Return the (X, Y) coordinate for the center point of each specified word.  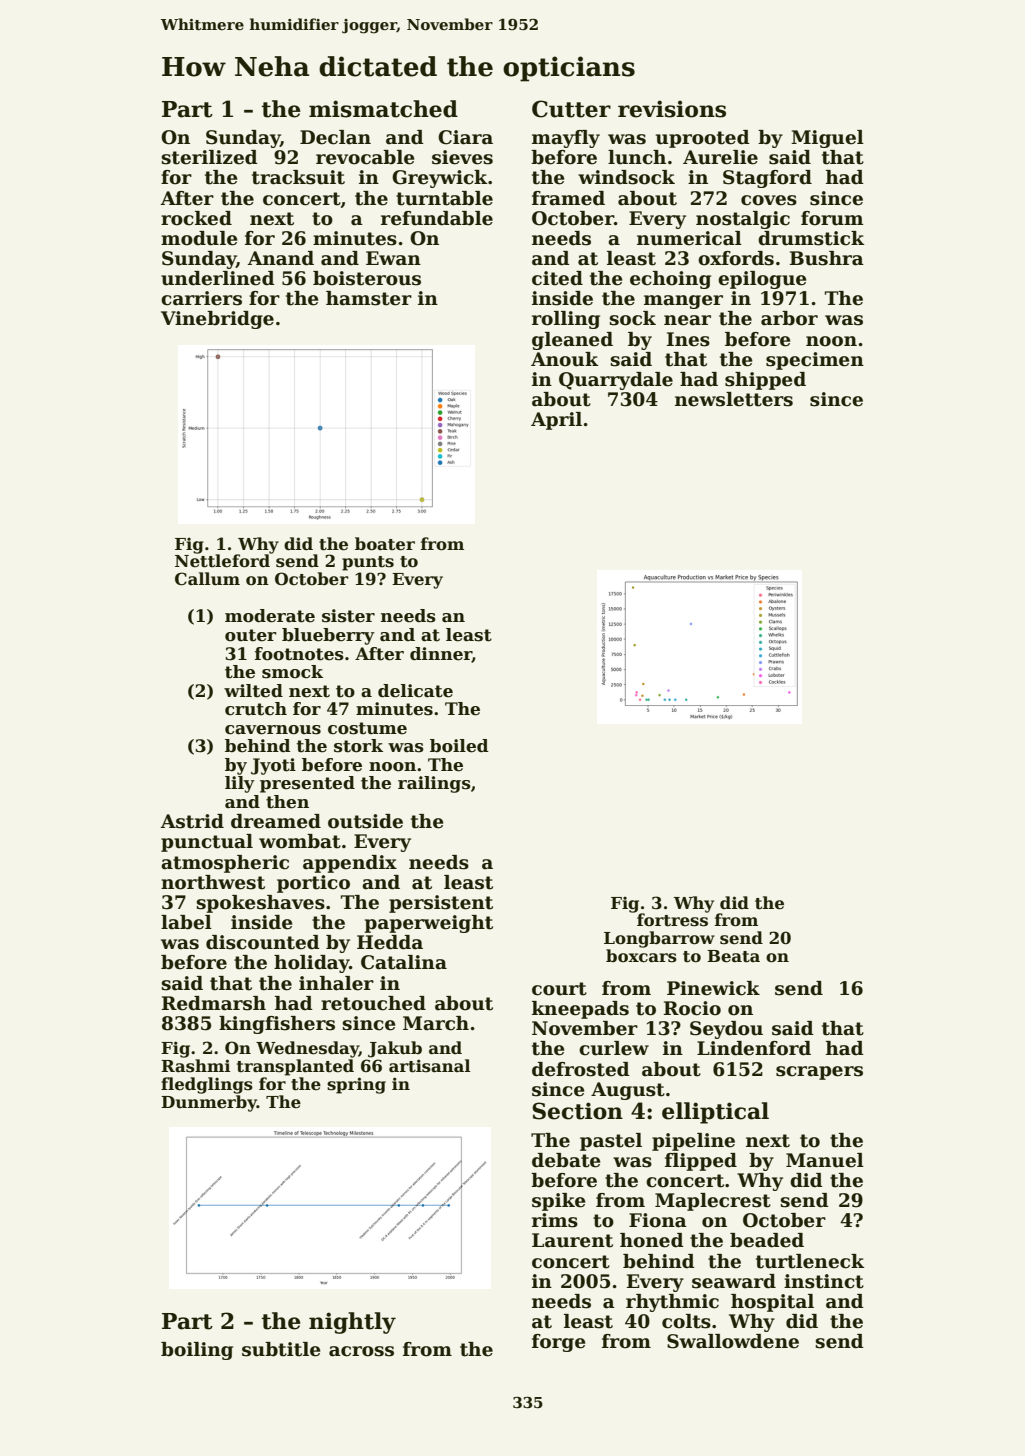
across (361, 1351)
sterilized (209, 157)
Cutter (571, 109)
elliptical (715, 1113)
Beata (733, 956)
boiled (459, 746)
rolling (566, 320)
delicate (415, 691)
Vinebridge (217, 320)
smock (292, 672)
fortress (672, 920)
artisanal (430, 1066)
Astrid (192, 821)
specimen (815, 361)
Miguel (827, 139)
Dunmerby (209, 1103)
